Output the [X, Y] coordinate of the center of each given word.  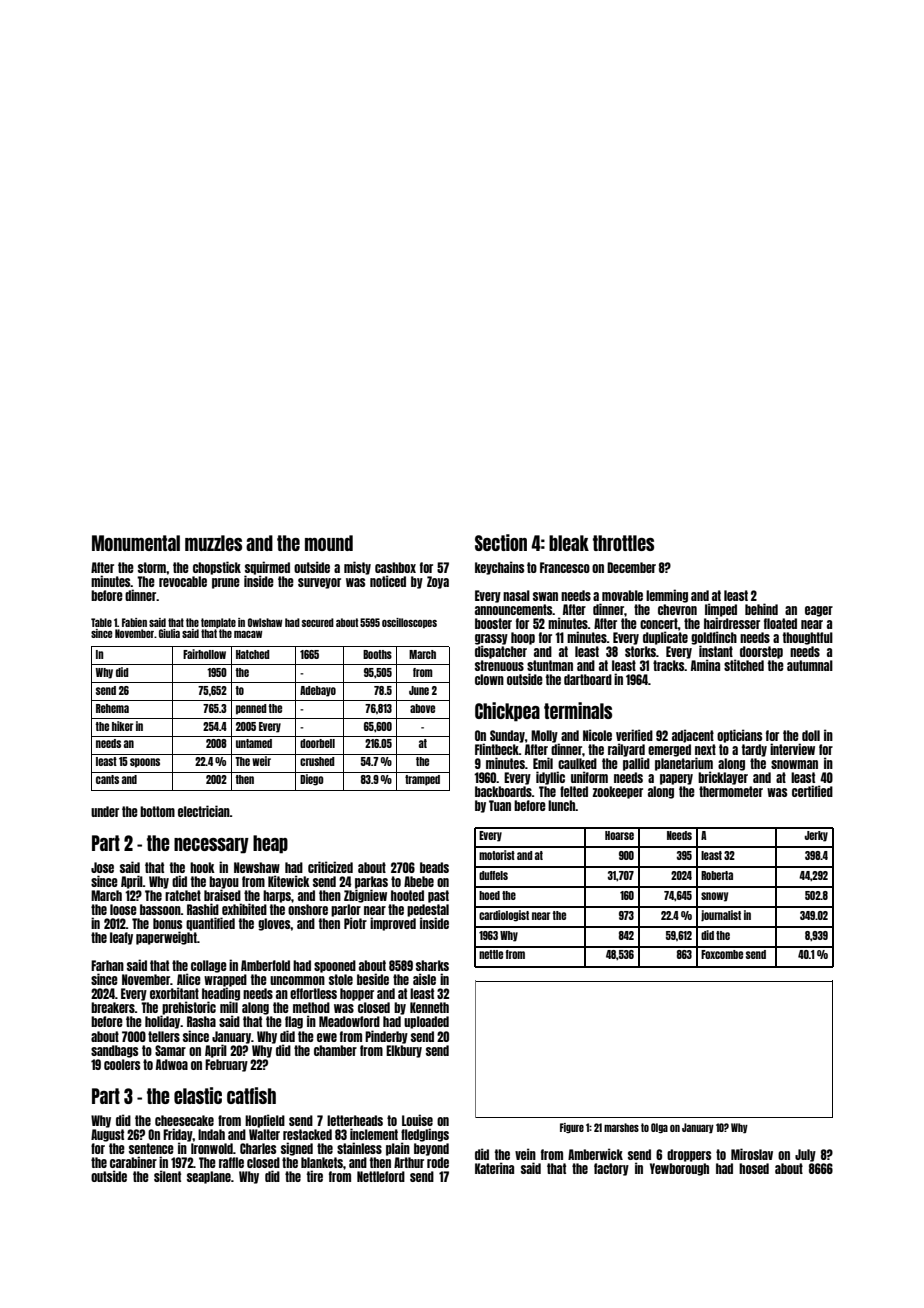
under [105, 811]
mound [329, 543]
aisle [424, 979]
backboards [503, 791]
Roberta [717, 875]
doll [811, 735]
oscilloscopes [409, 623]
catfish [251, 1095]
